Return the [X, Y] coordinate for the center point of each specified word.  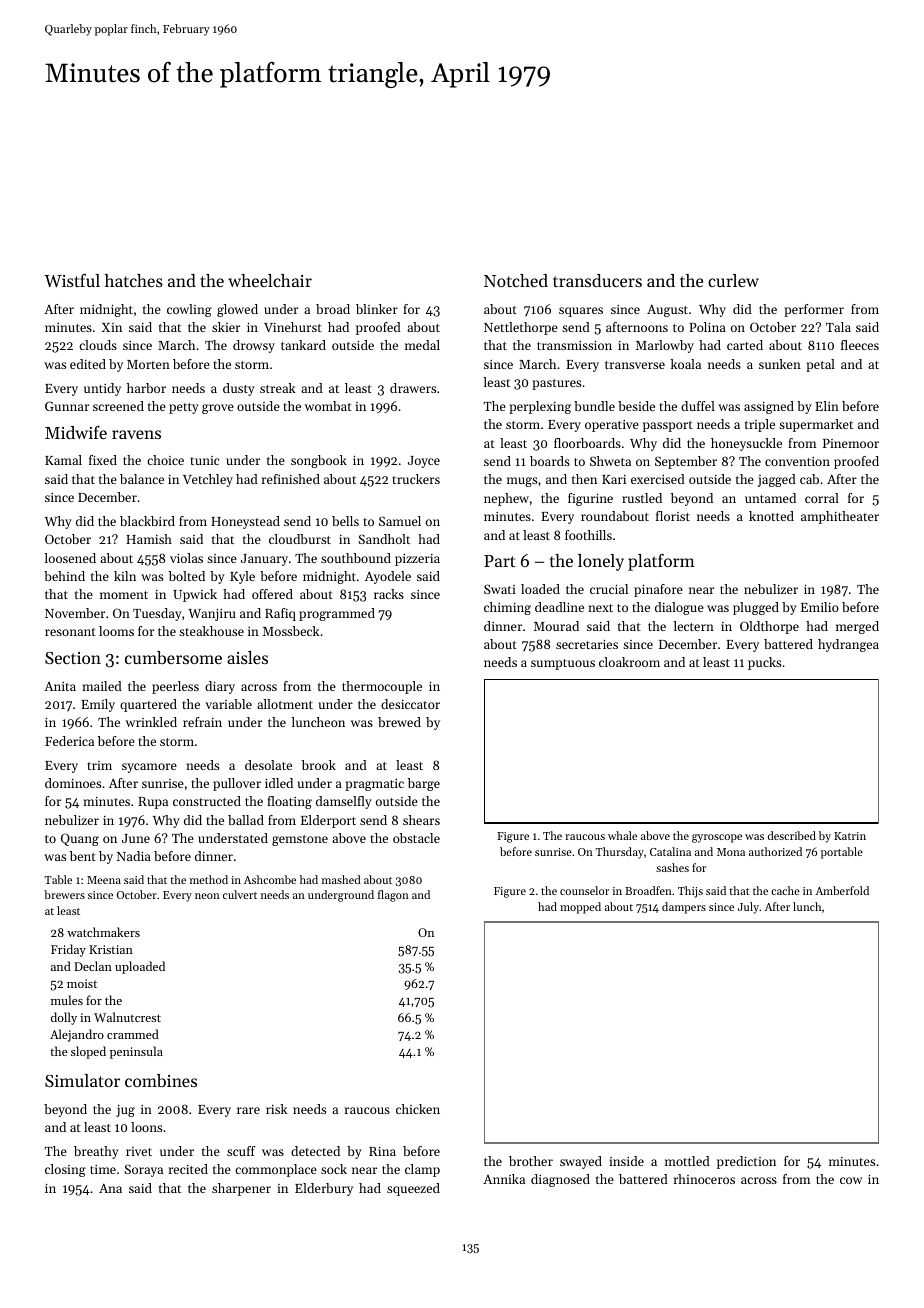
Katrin [850, 836]
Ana [110, 1188]
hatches [134, 280]
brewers [64, 894]
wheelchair [270, 280]
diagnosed [560, 1180]
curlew [733, 280]
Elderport [328, 821]
